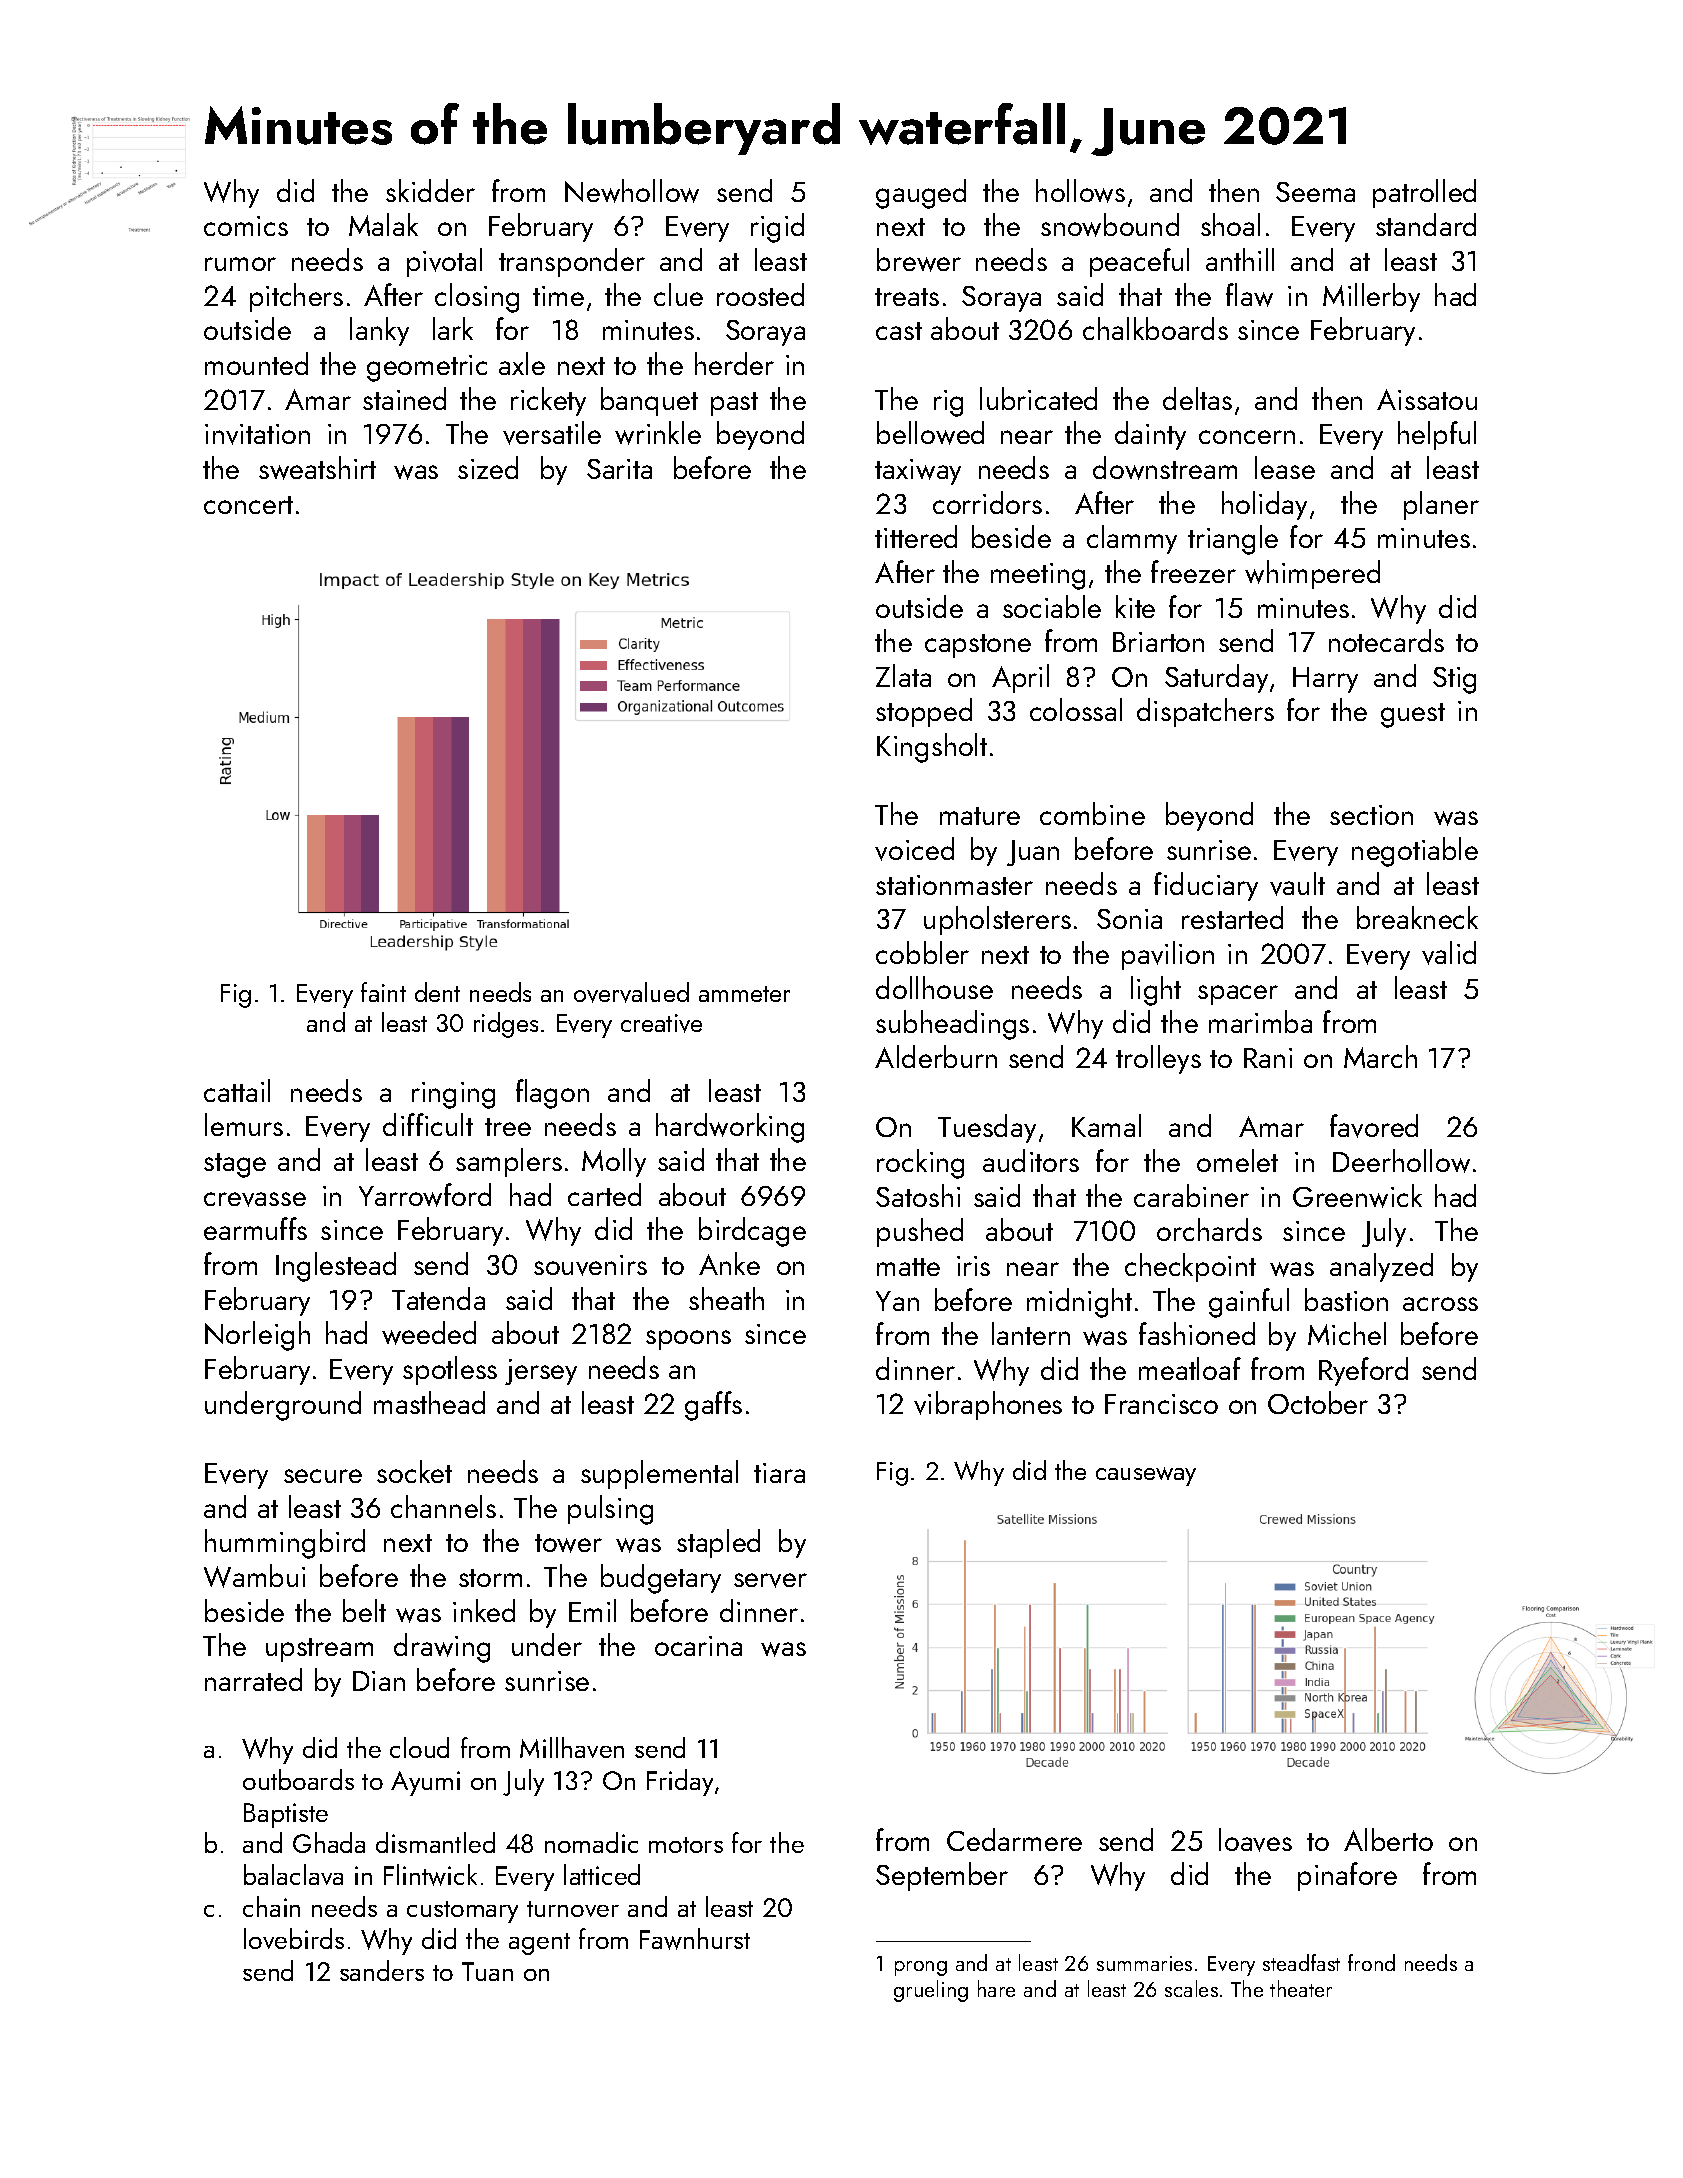 The width and height of the screenshot is (1683, 2178). What do you see at coordinates (1301, 1988) in the screenshot?
I see `theater` at bounding box center [1301, 1988].
